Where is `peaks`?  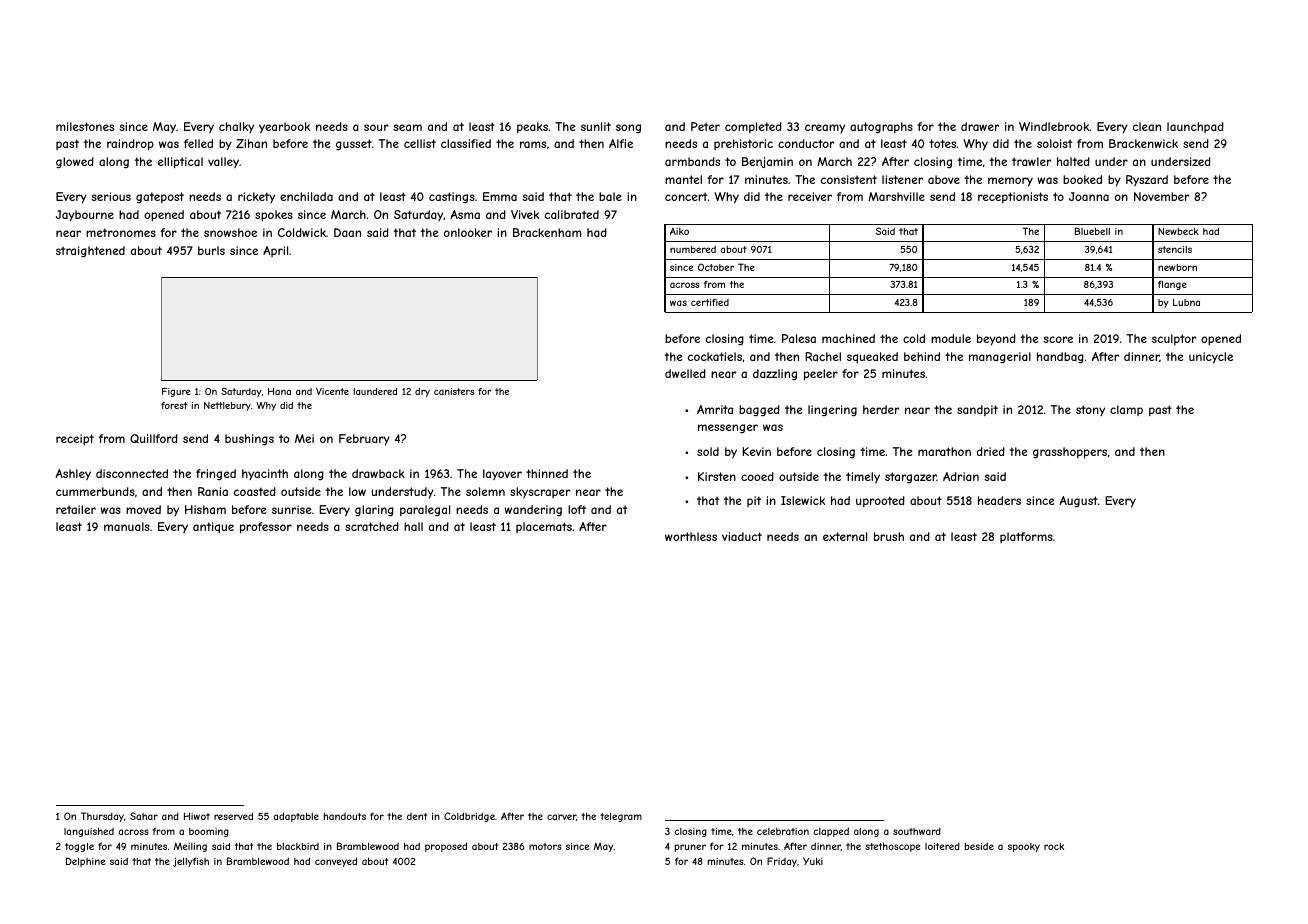 peaks is located at coordinates (532, 127).
